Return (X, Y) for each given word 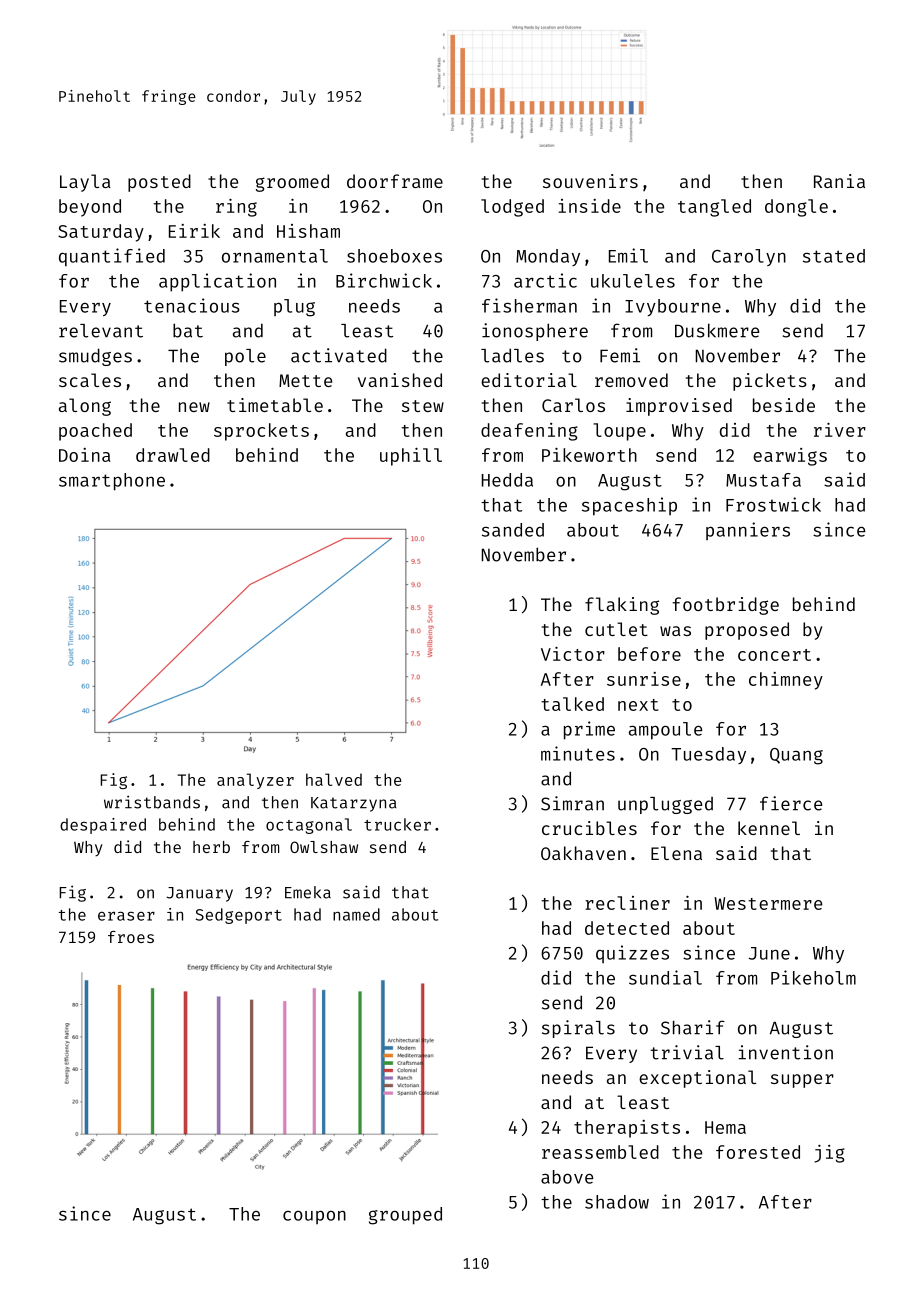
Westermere (768, 903)
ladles (512, 356)
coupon (314, 1217)
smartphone (112, 482)
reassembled (600, 1152)
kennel (769, 828)
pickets (770, 382)
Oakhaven (583, 853)
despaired (103, 826)
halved (334, 779)
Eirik (194, 231)
